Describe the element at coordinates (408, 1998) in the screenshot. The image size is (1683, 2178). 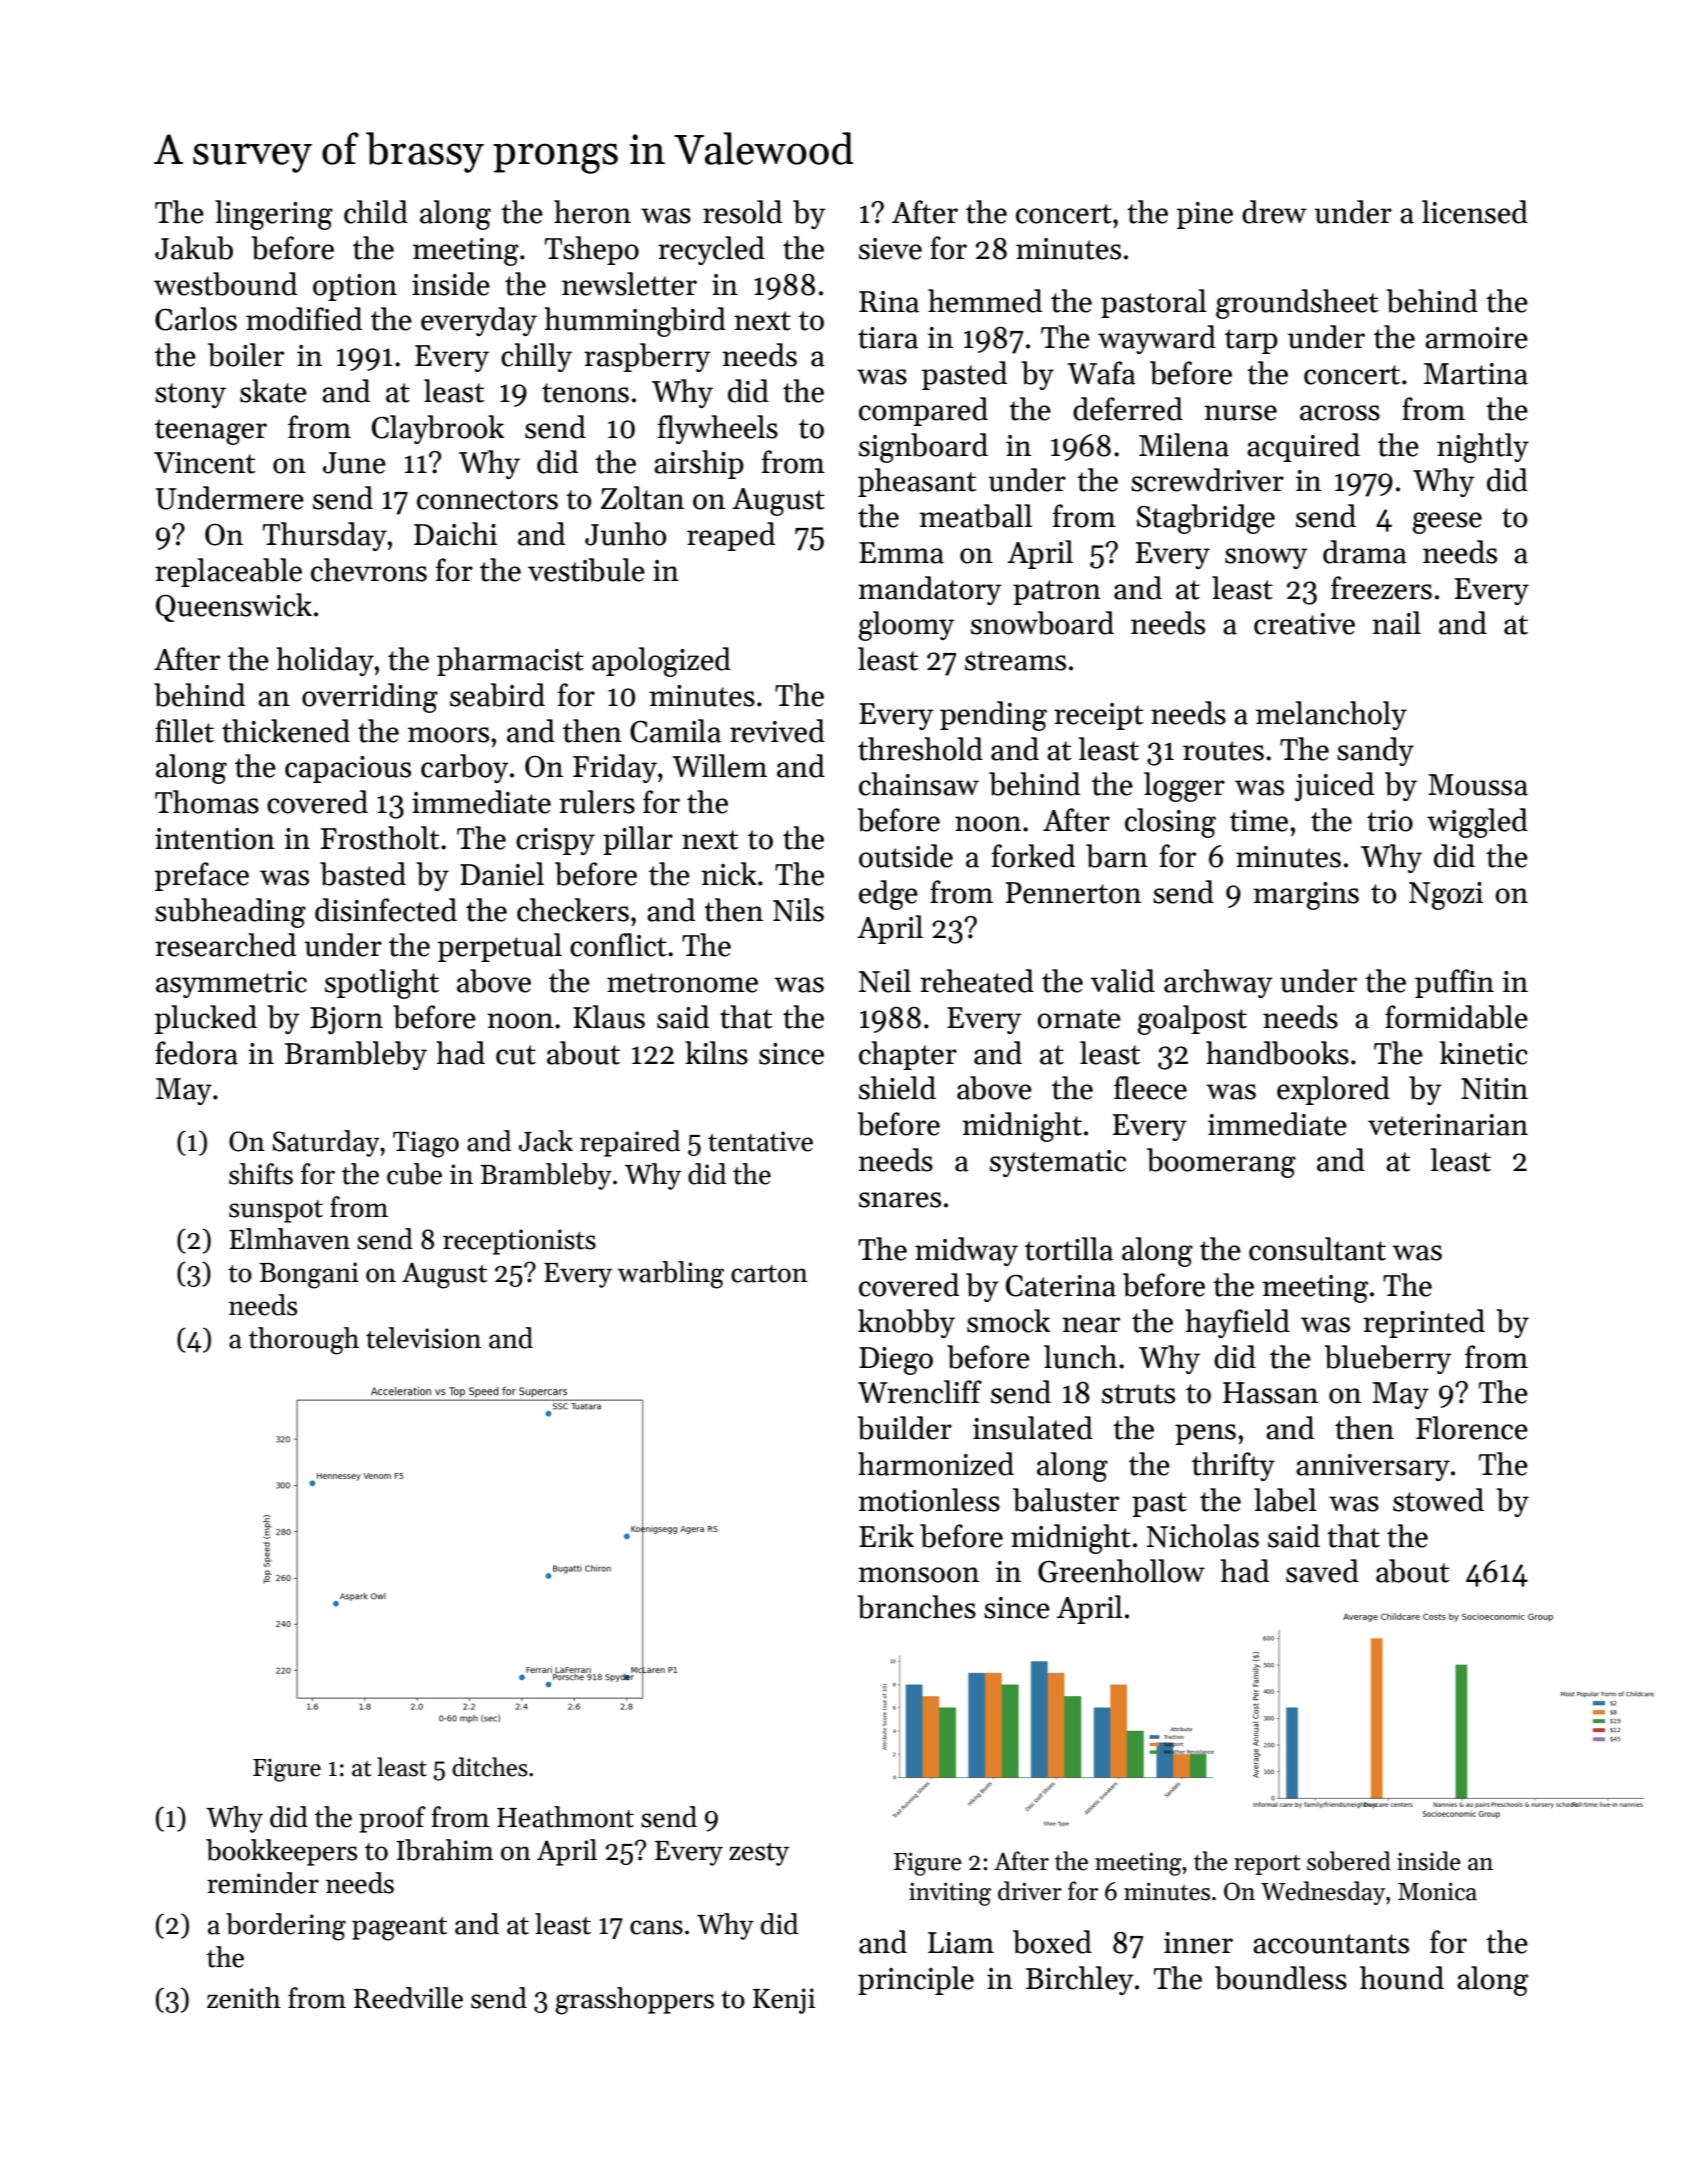
I see `Reedville` at that location.
